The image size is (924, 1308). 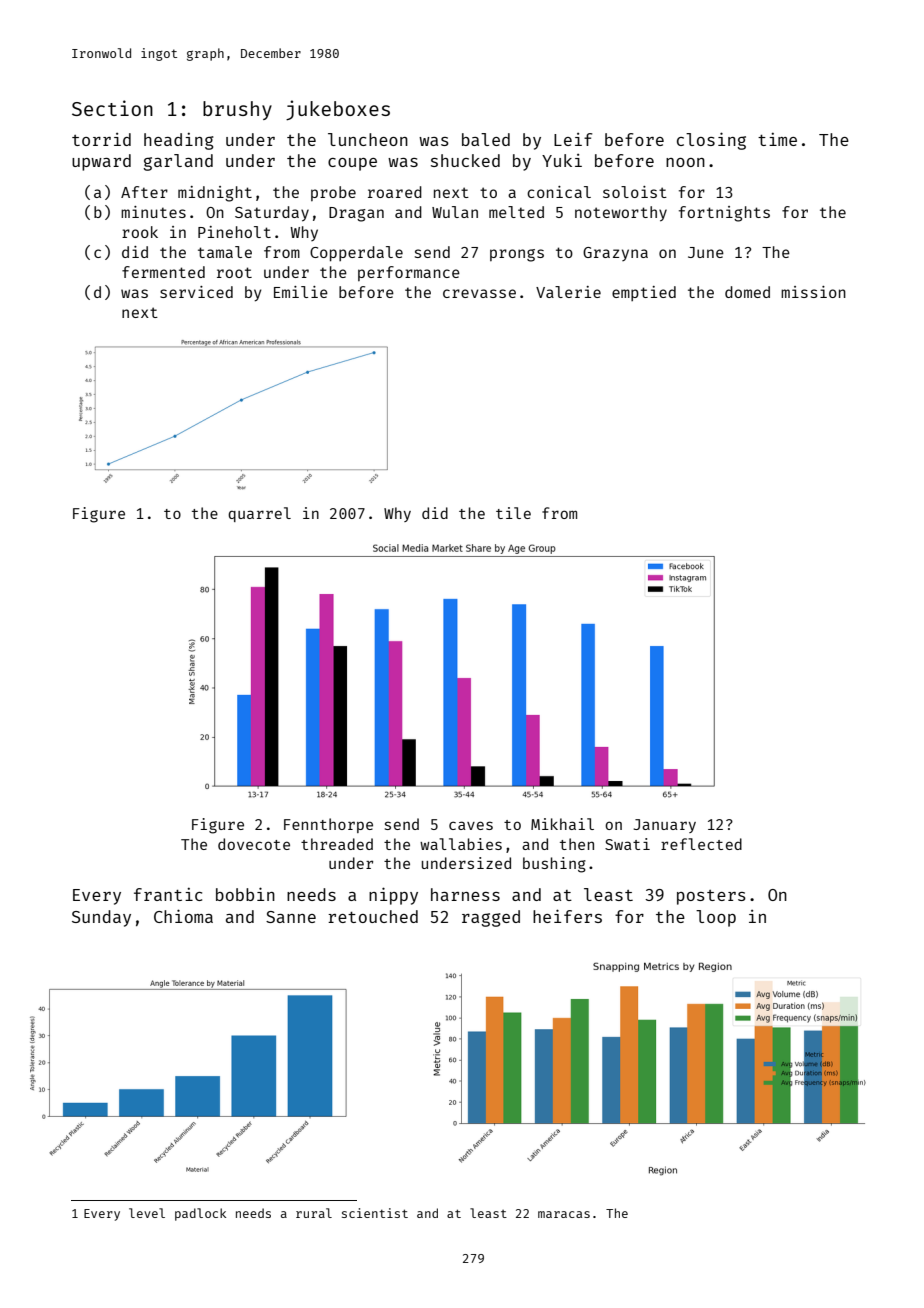 I want to click on reflected, so click(x=701, y=844).
